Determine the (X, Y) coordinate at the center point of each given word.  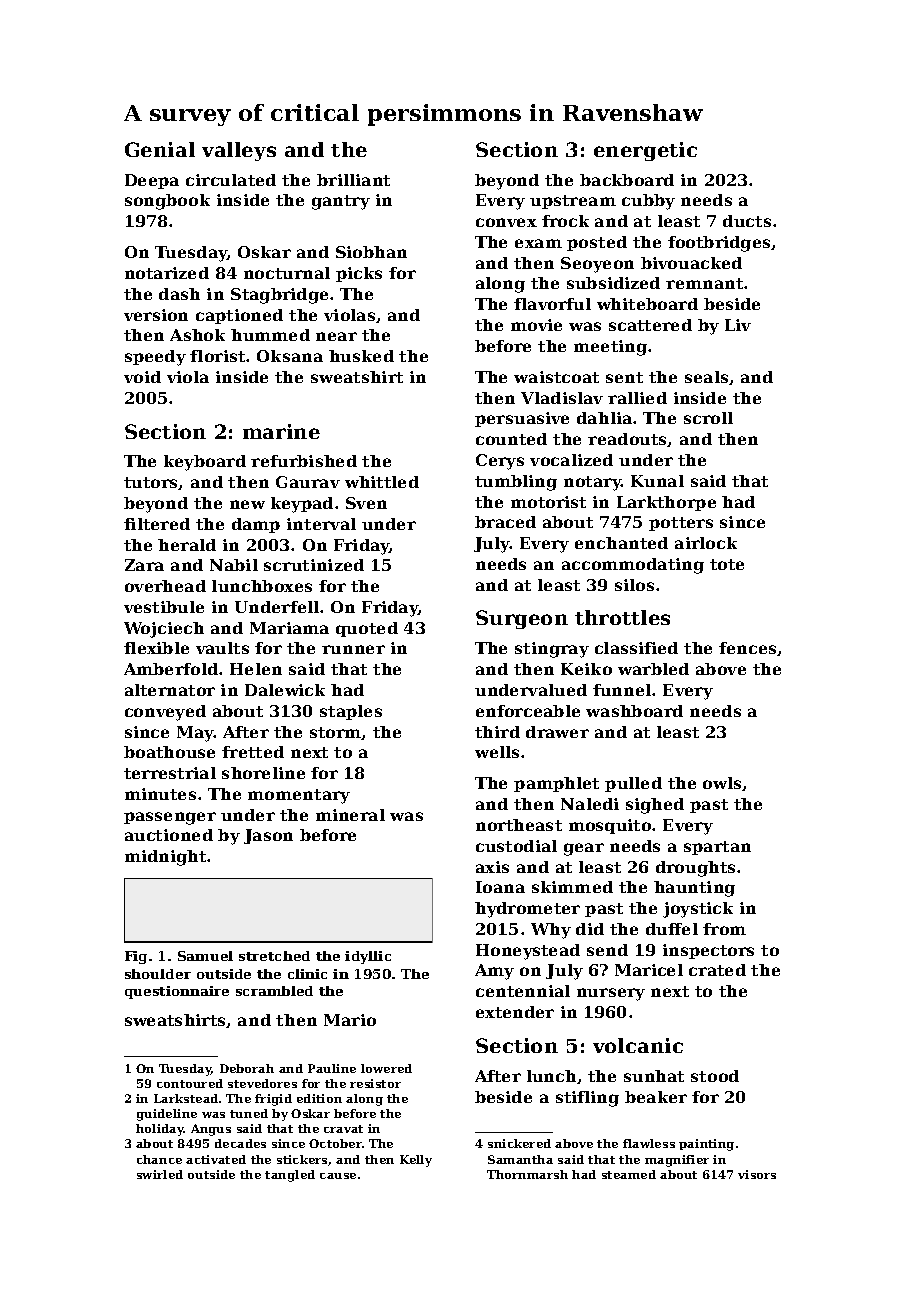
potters (681, 524)
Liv (738, 325)
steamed (629, 1174)
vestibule (164, 607)
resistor (375, 1083)
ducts (747, 221)
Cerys (500, 462)
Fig (136, 957)
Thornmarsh (527, 1174)
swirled (160, 1174)
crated (717, 970)
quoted (367, 629)
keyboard (205, 463)
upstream (573, 202)
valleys (239, 151)
